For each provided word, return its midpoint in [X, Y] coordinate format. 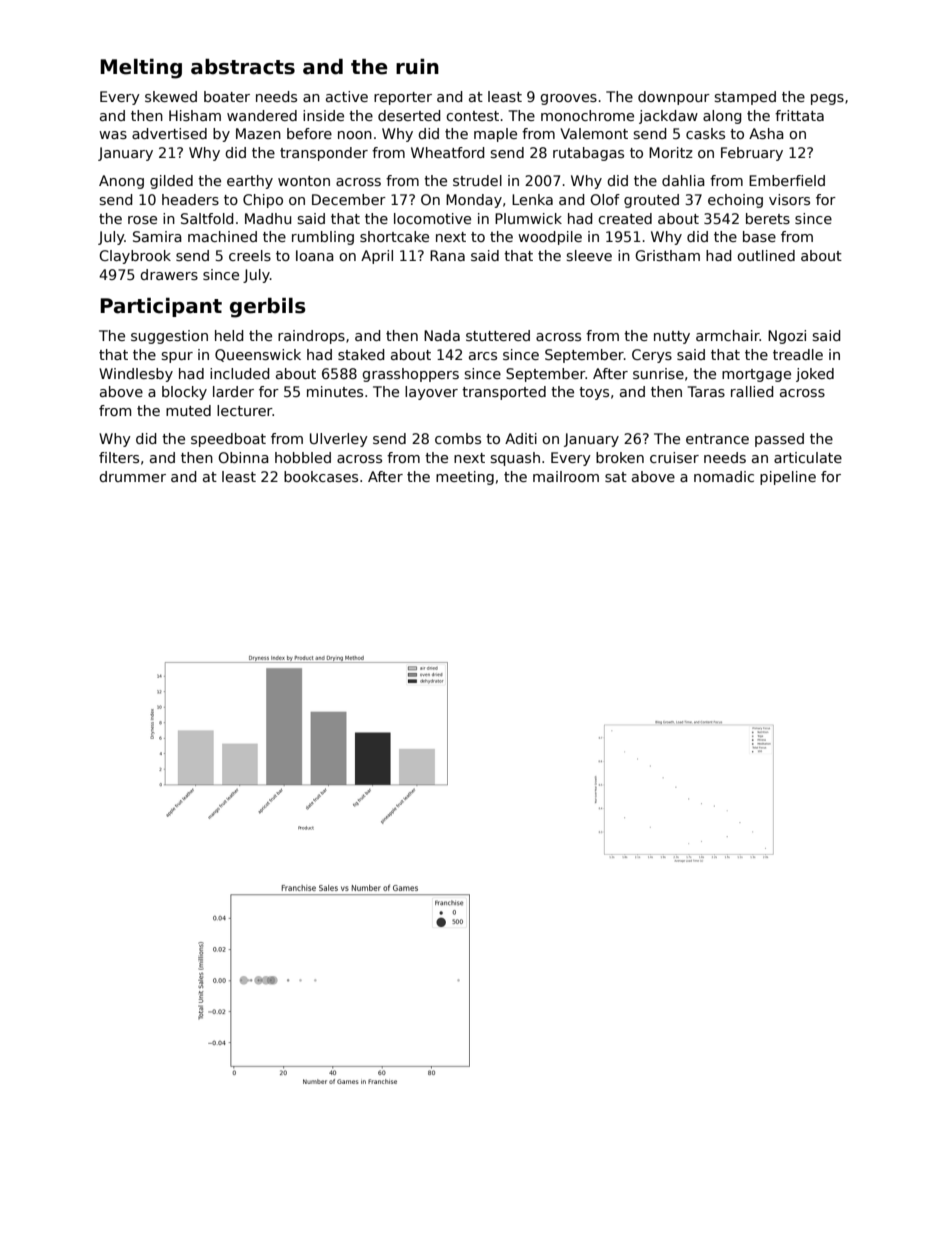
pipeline [788, 478]
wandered [262, 115]
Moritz [671, 152]
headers [190, 199]
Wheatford [448, 152]
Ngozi [787, 337]
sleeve [589, 255]
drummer [132, 476]
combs [458, 438]
